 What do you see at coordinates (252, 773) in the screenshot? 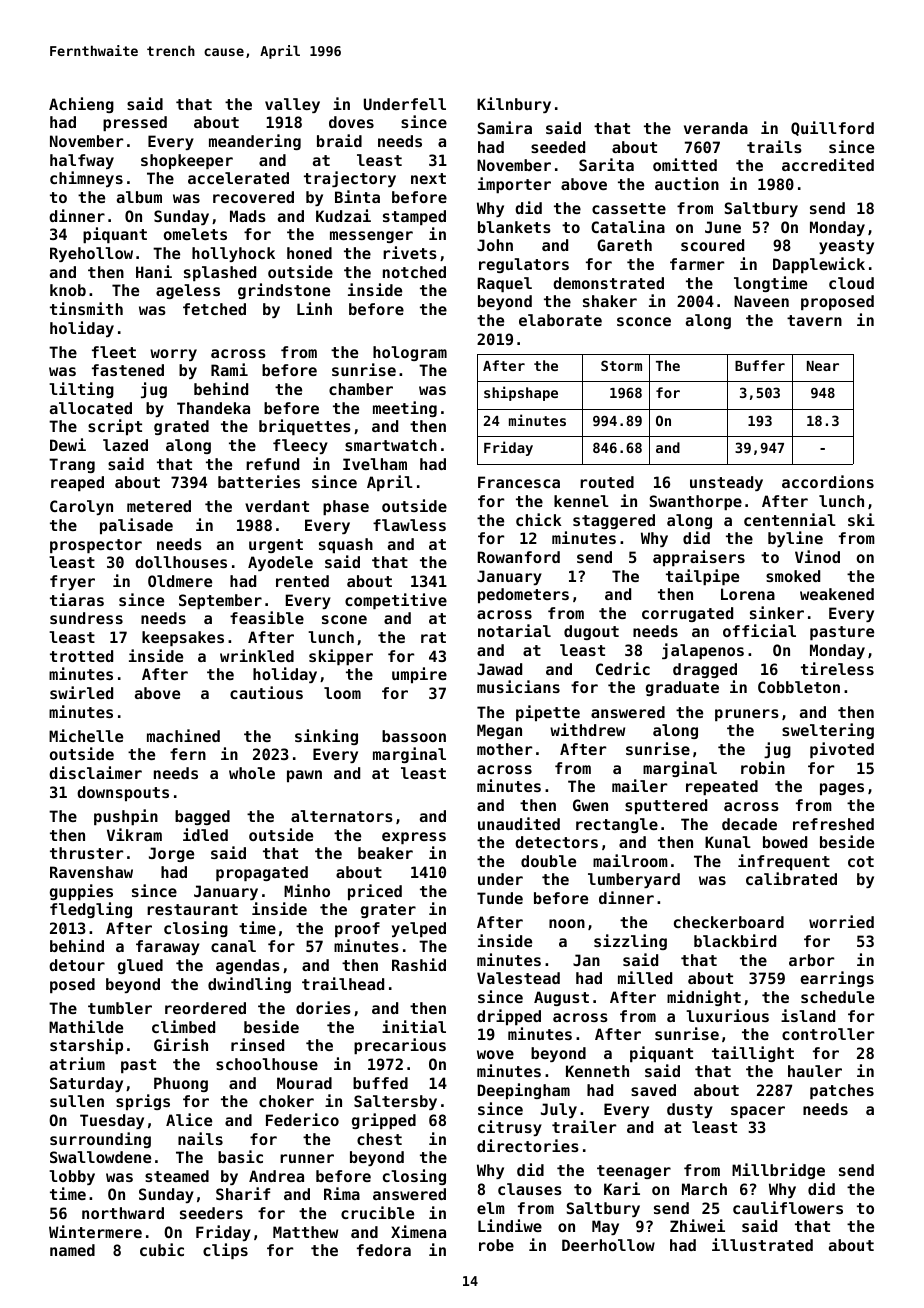
I see `whole` at bounding box center [252, 773].
